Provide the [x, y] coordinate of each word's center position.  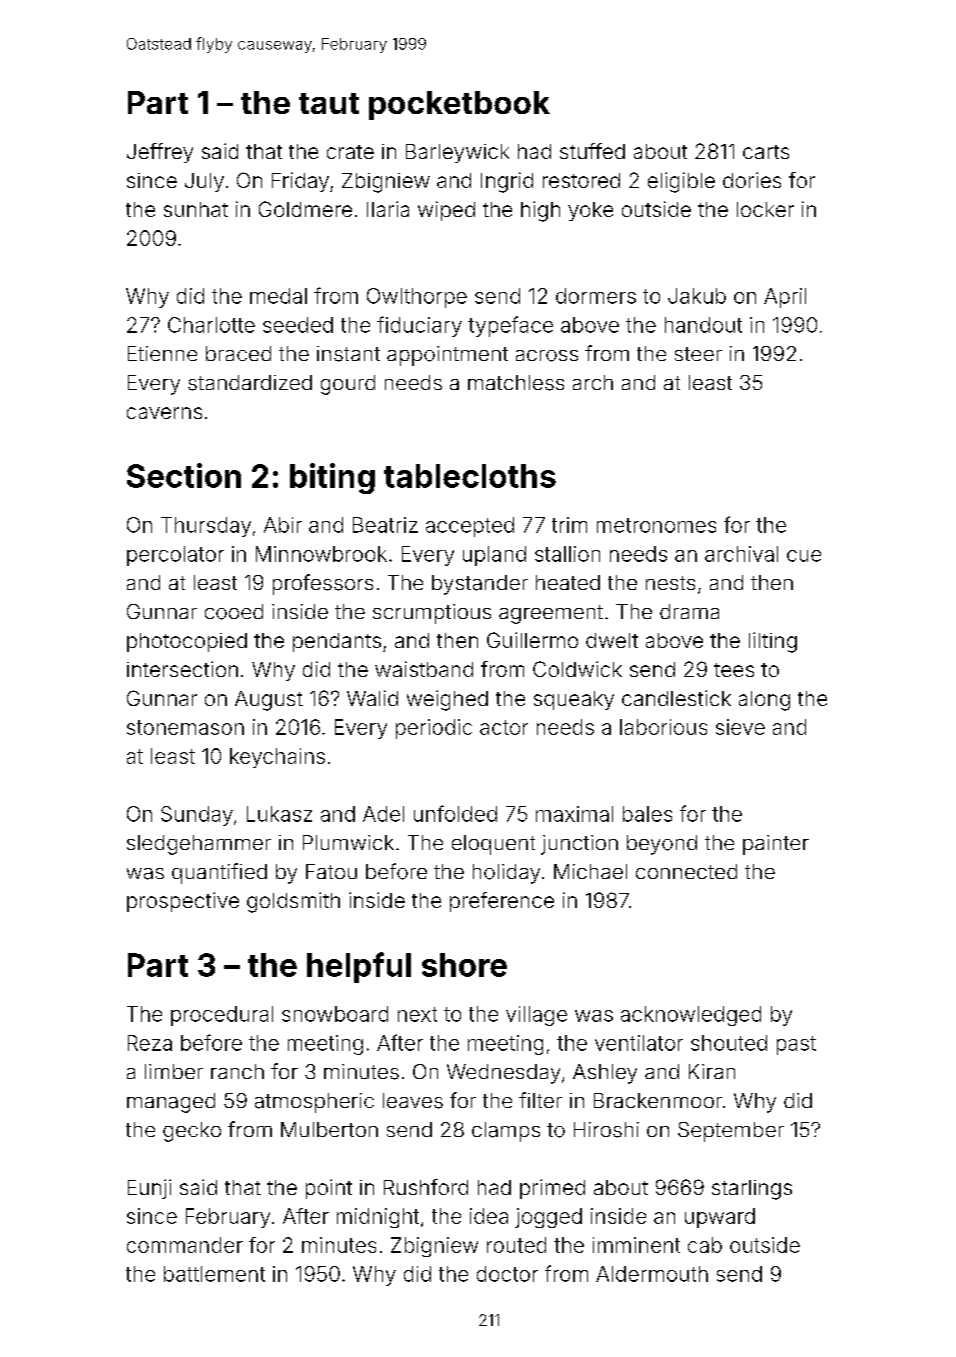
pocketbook [459, 105]
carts [766, 152]
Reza [150, 1043]
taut [329, 103]
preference [502, 902]
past [796, 1045]
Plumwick [348, 842]
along [764, 701]
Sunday [197, 816]
